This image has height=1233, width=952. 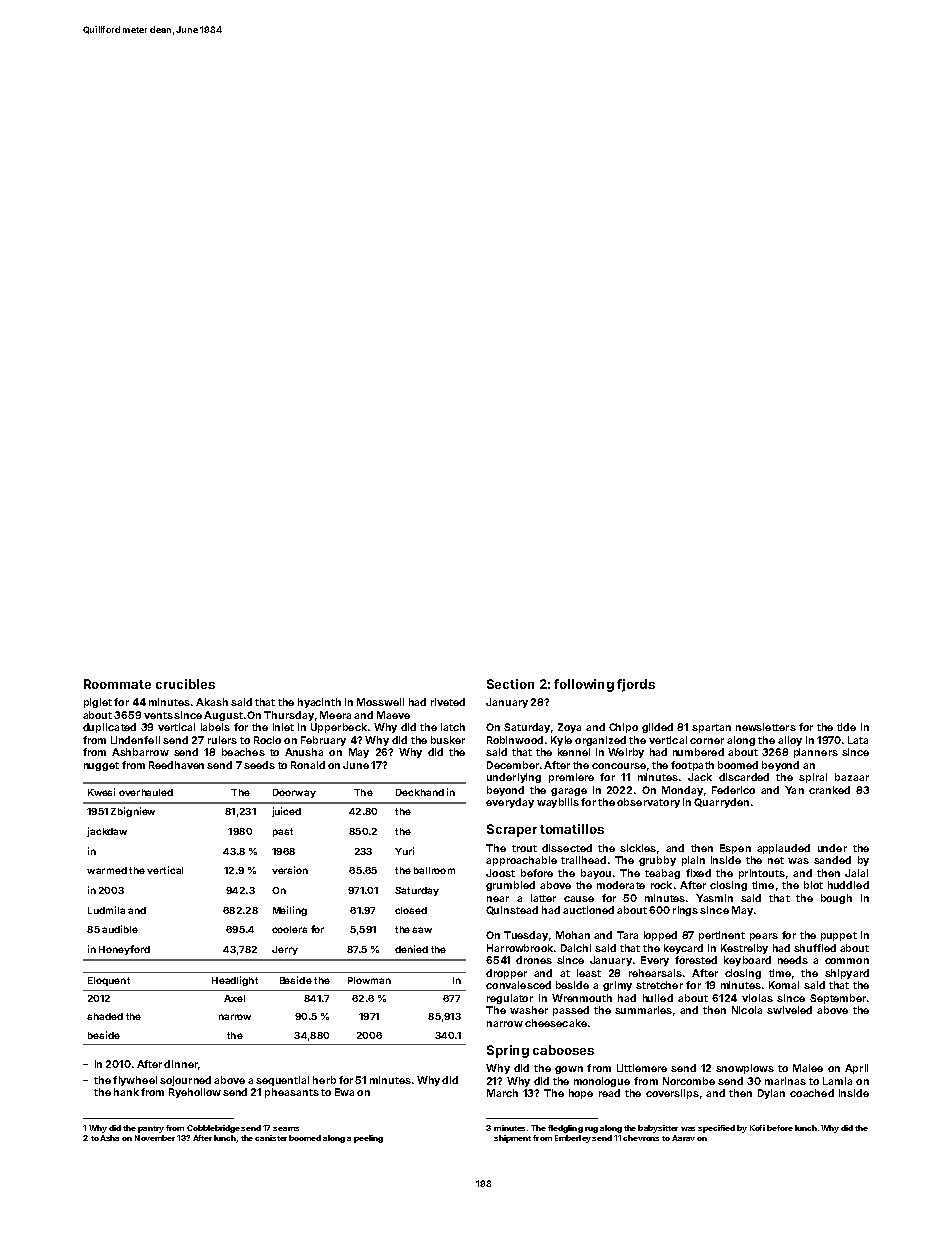 What do you see at coordinates (107, 870) in the image?
I see `warmed` at bounding box center [107, 870].
